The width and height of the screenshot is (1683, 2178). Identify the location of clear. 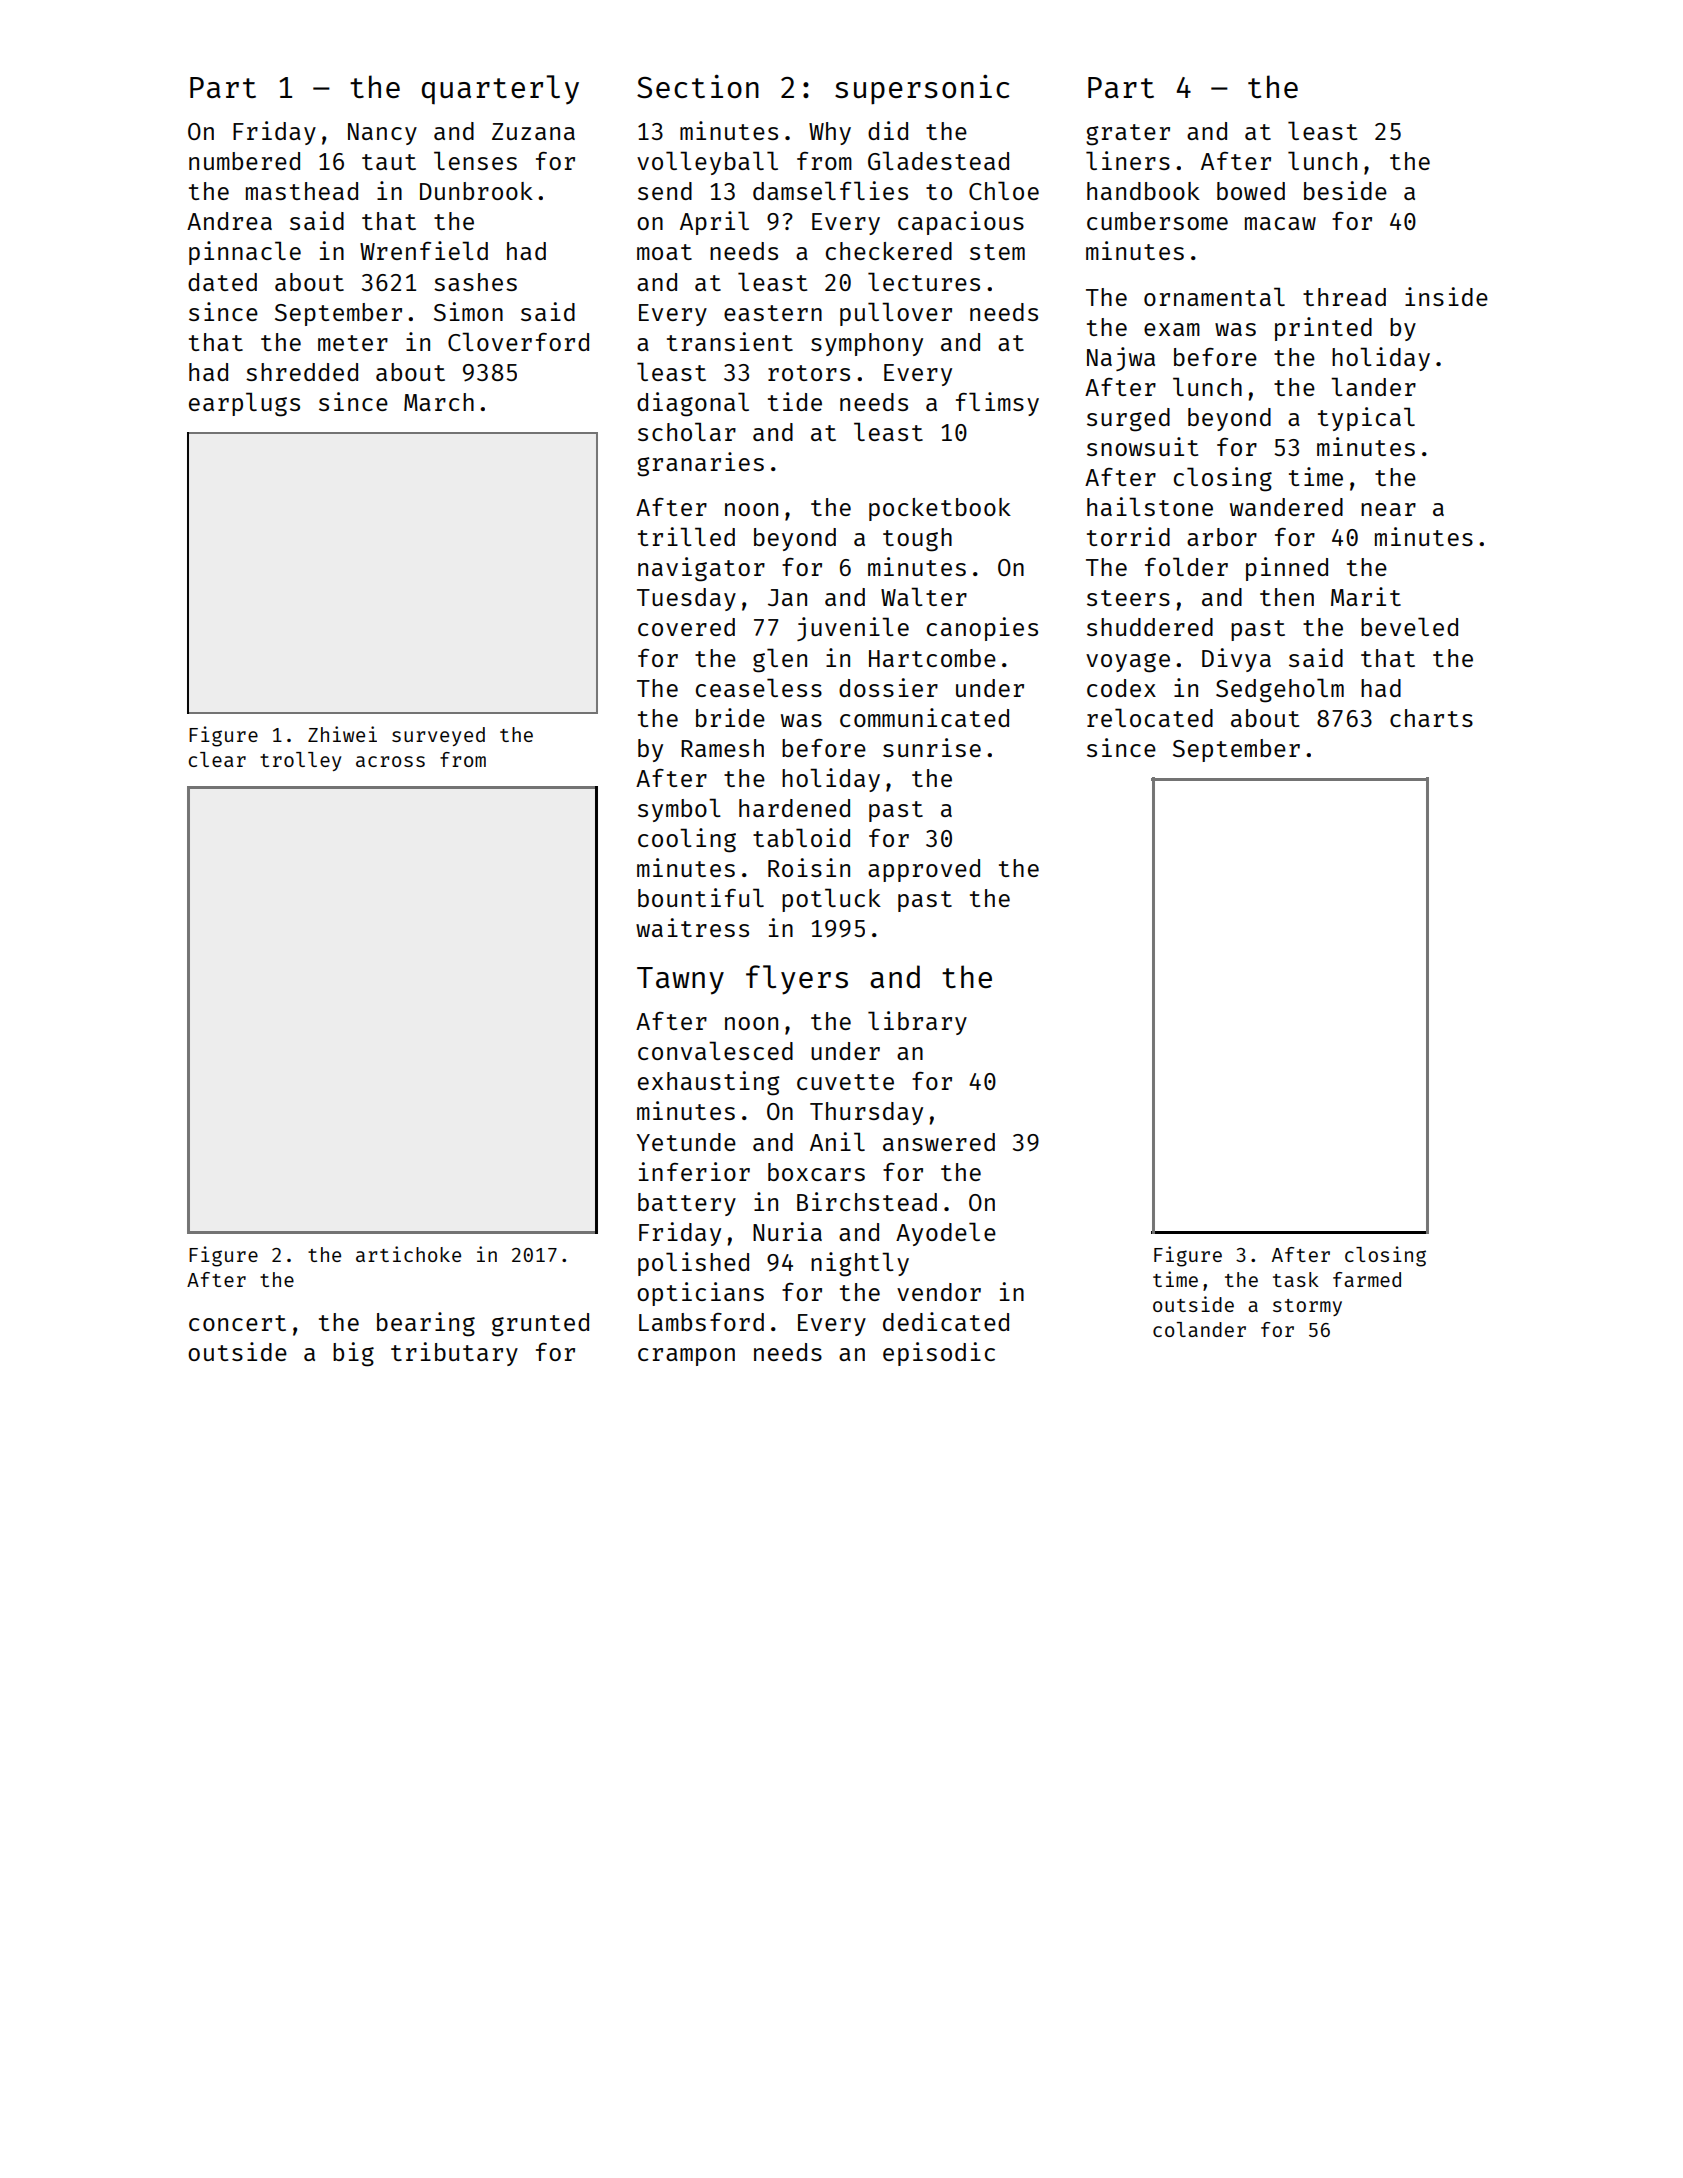
(217, 759).
